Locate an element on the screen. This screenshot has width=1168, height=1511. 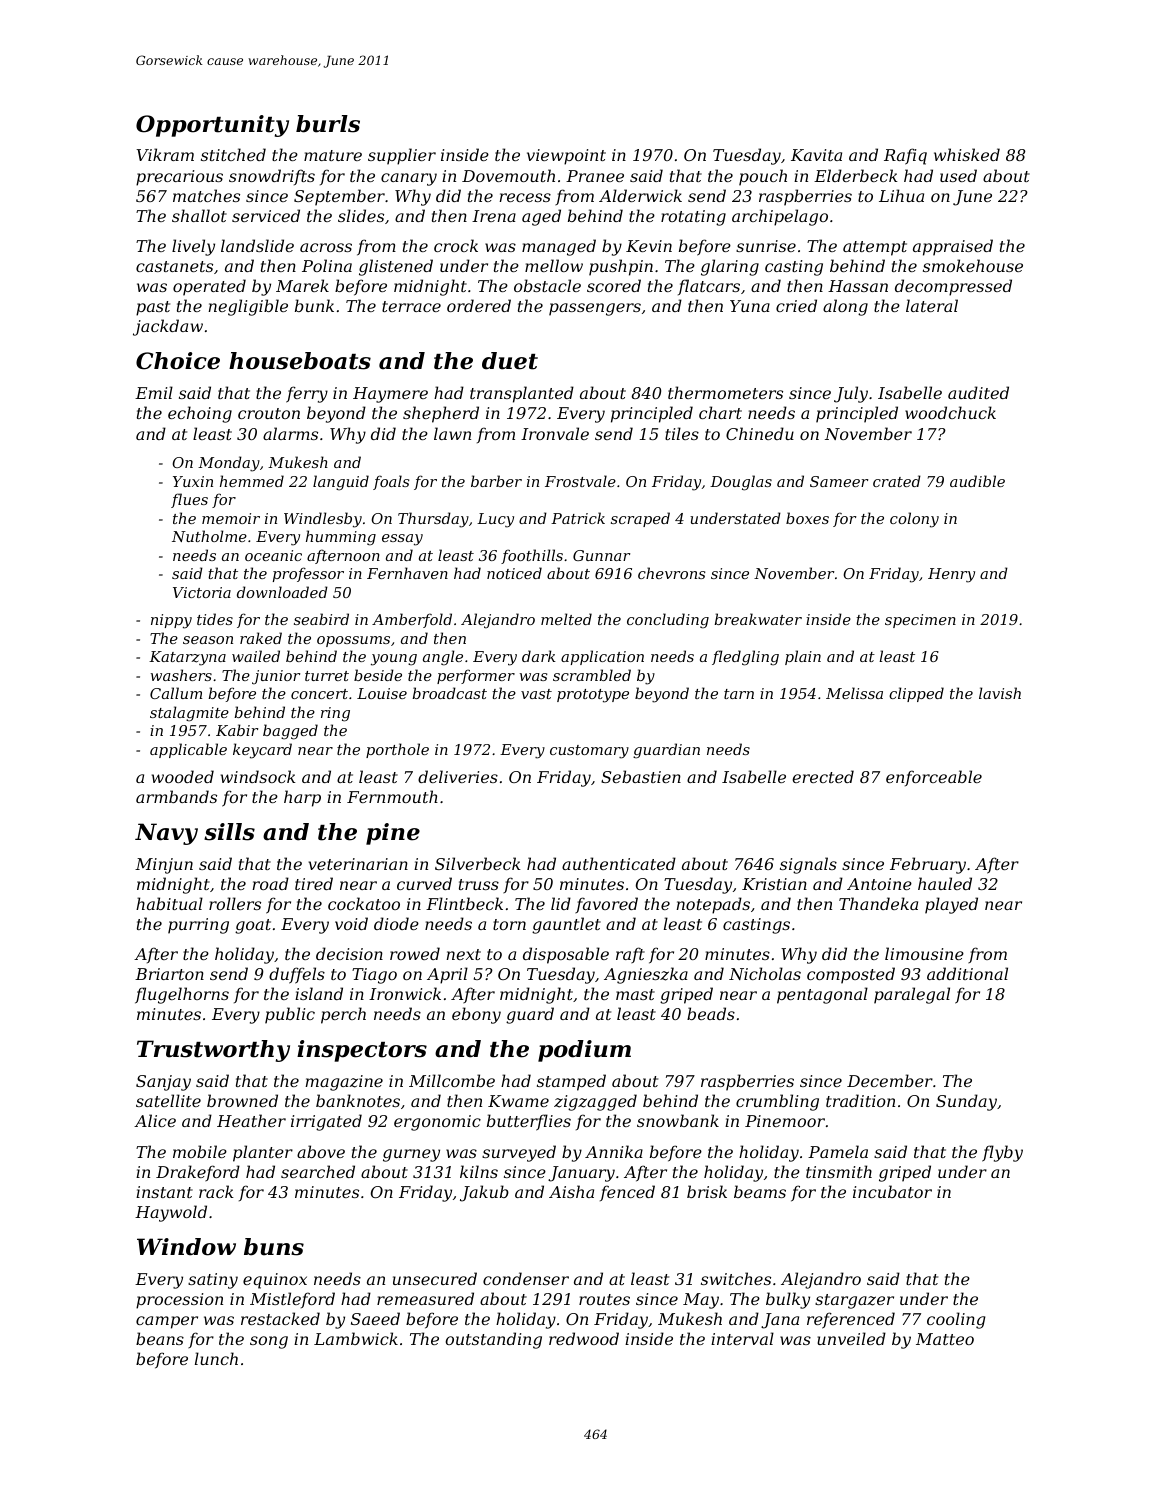
Opportunity is located at coordinates (212, 126).
